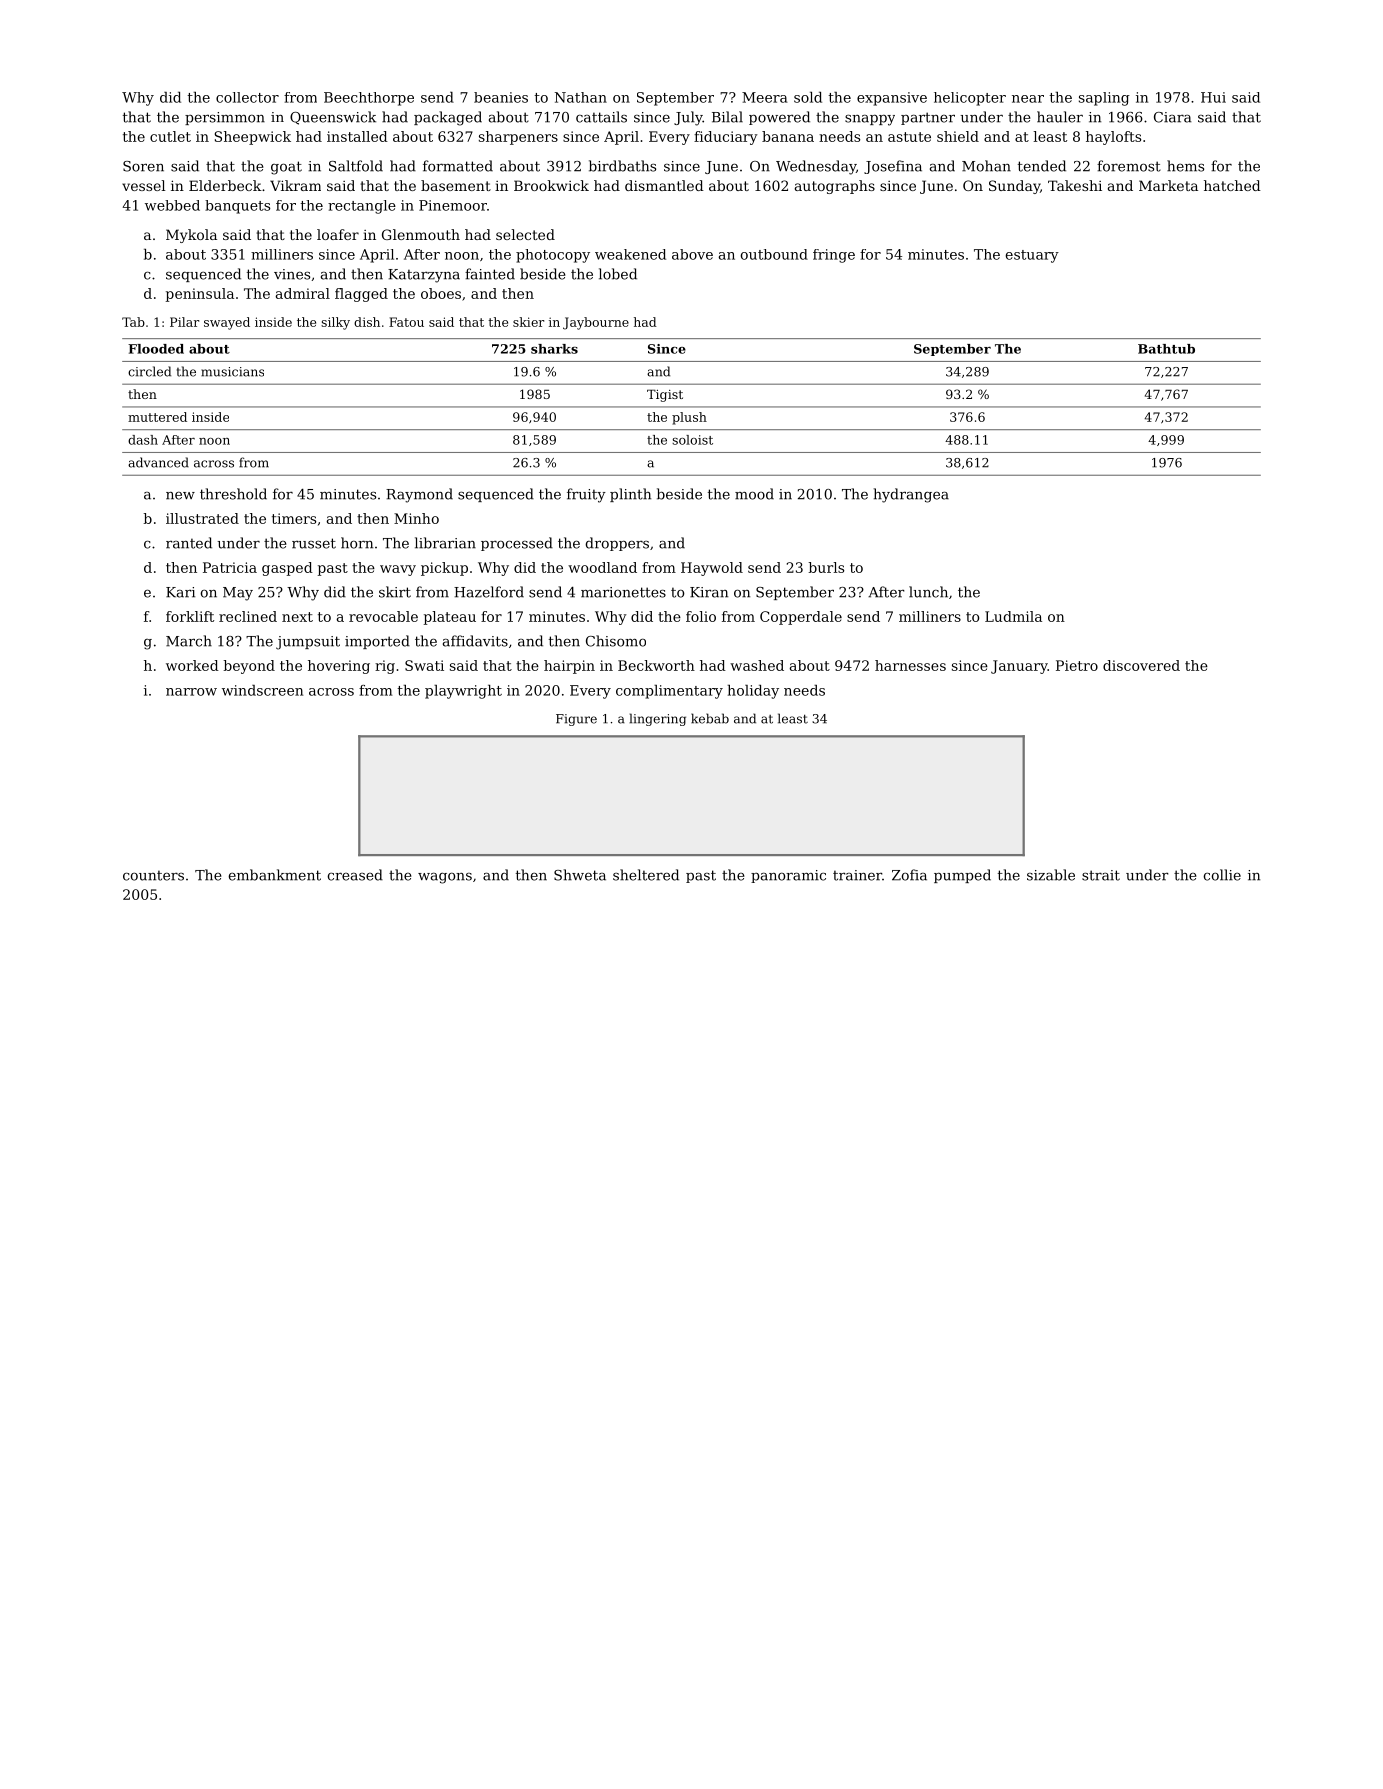  What do you see at coordinates (247, 97) in the screenshot?
I see `collector` at bounding box center [247, 97].
